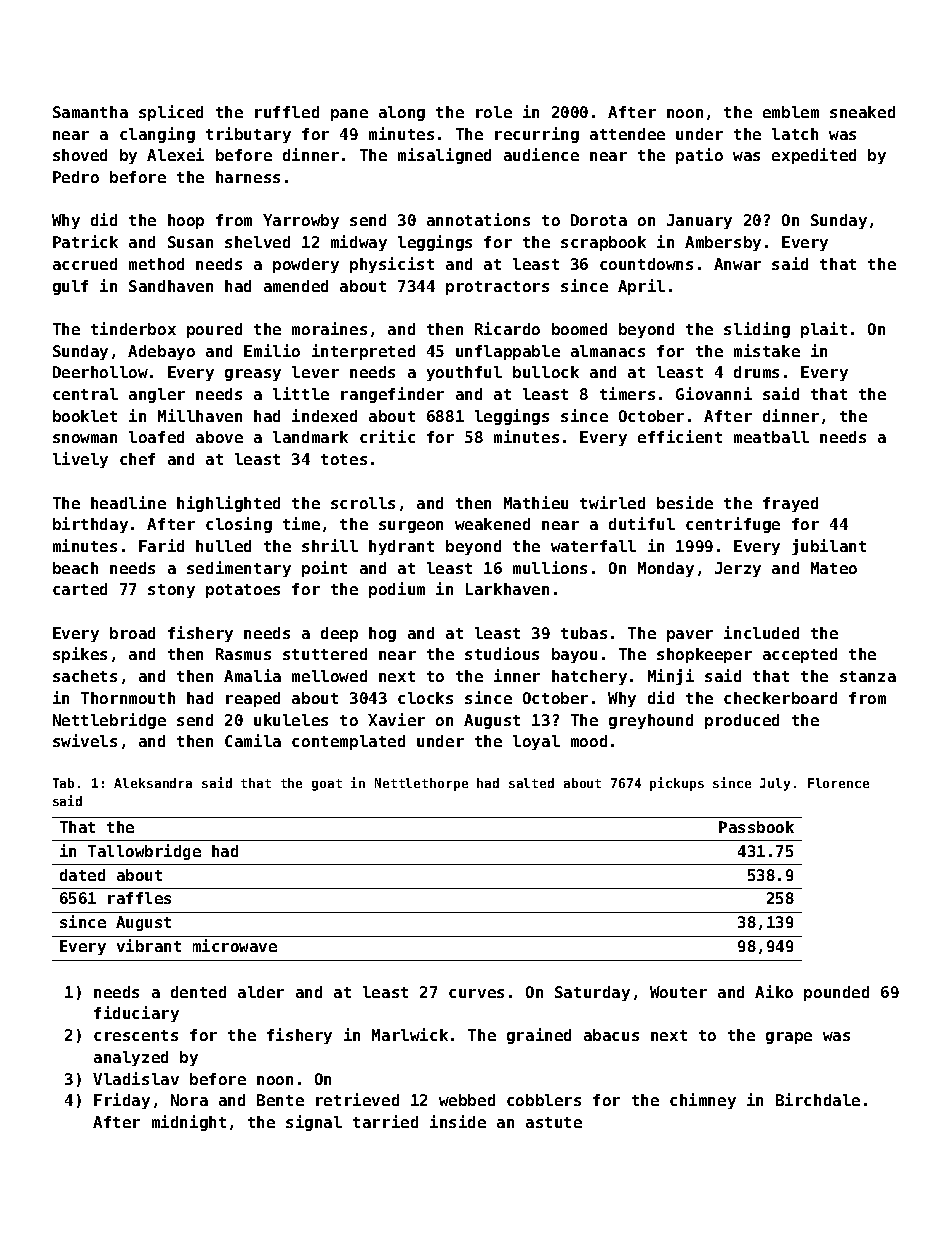 Image resolution: width=952 pixels, height=1233 pixels. Describe the element at coordinates (742, 721) in the document. I see `produced` at that location.
